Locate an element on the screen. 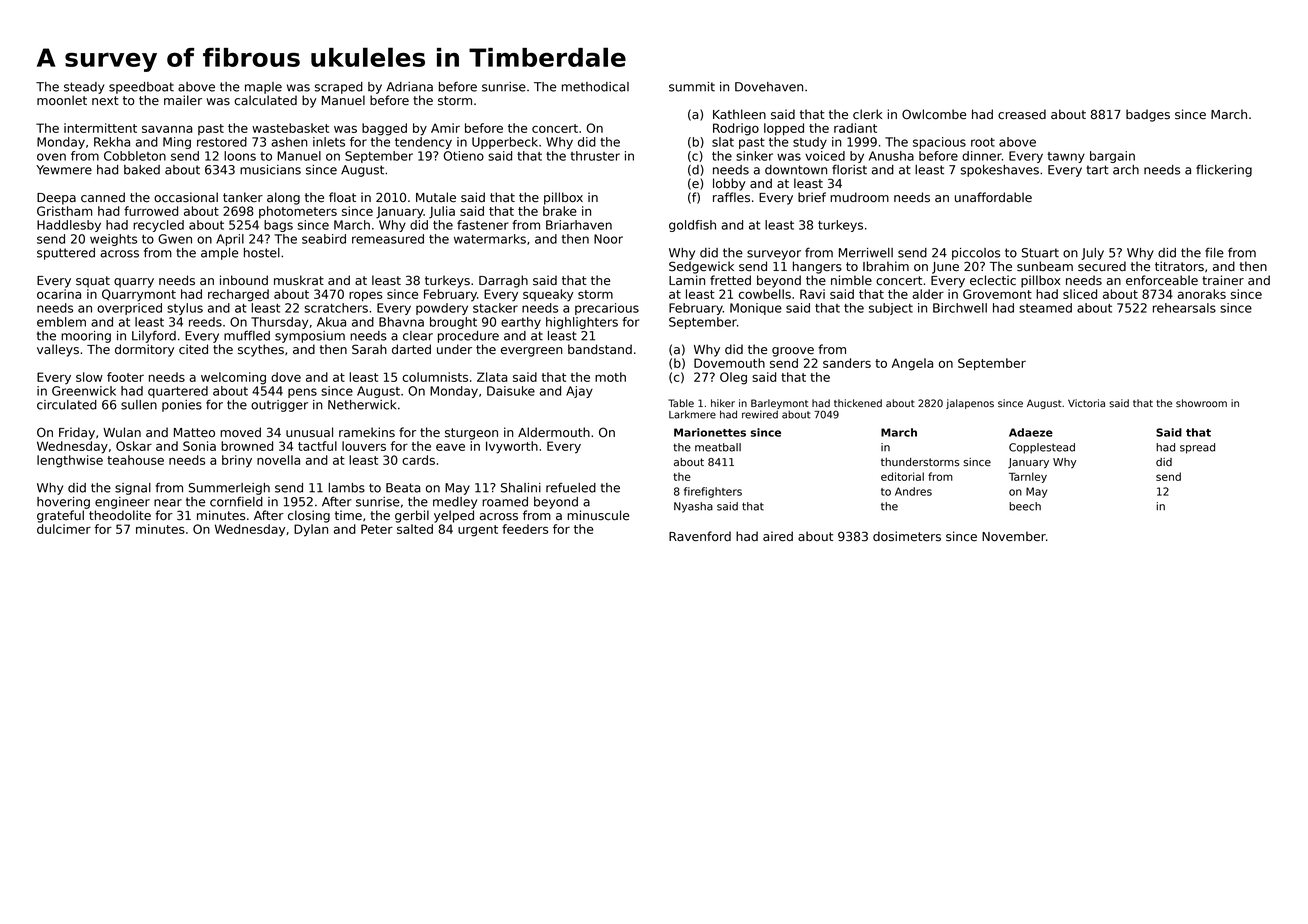  Mutale is located at coordinates (436, 197).
